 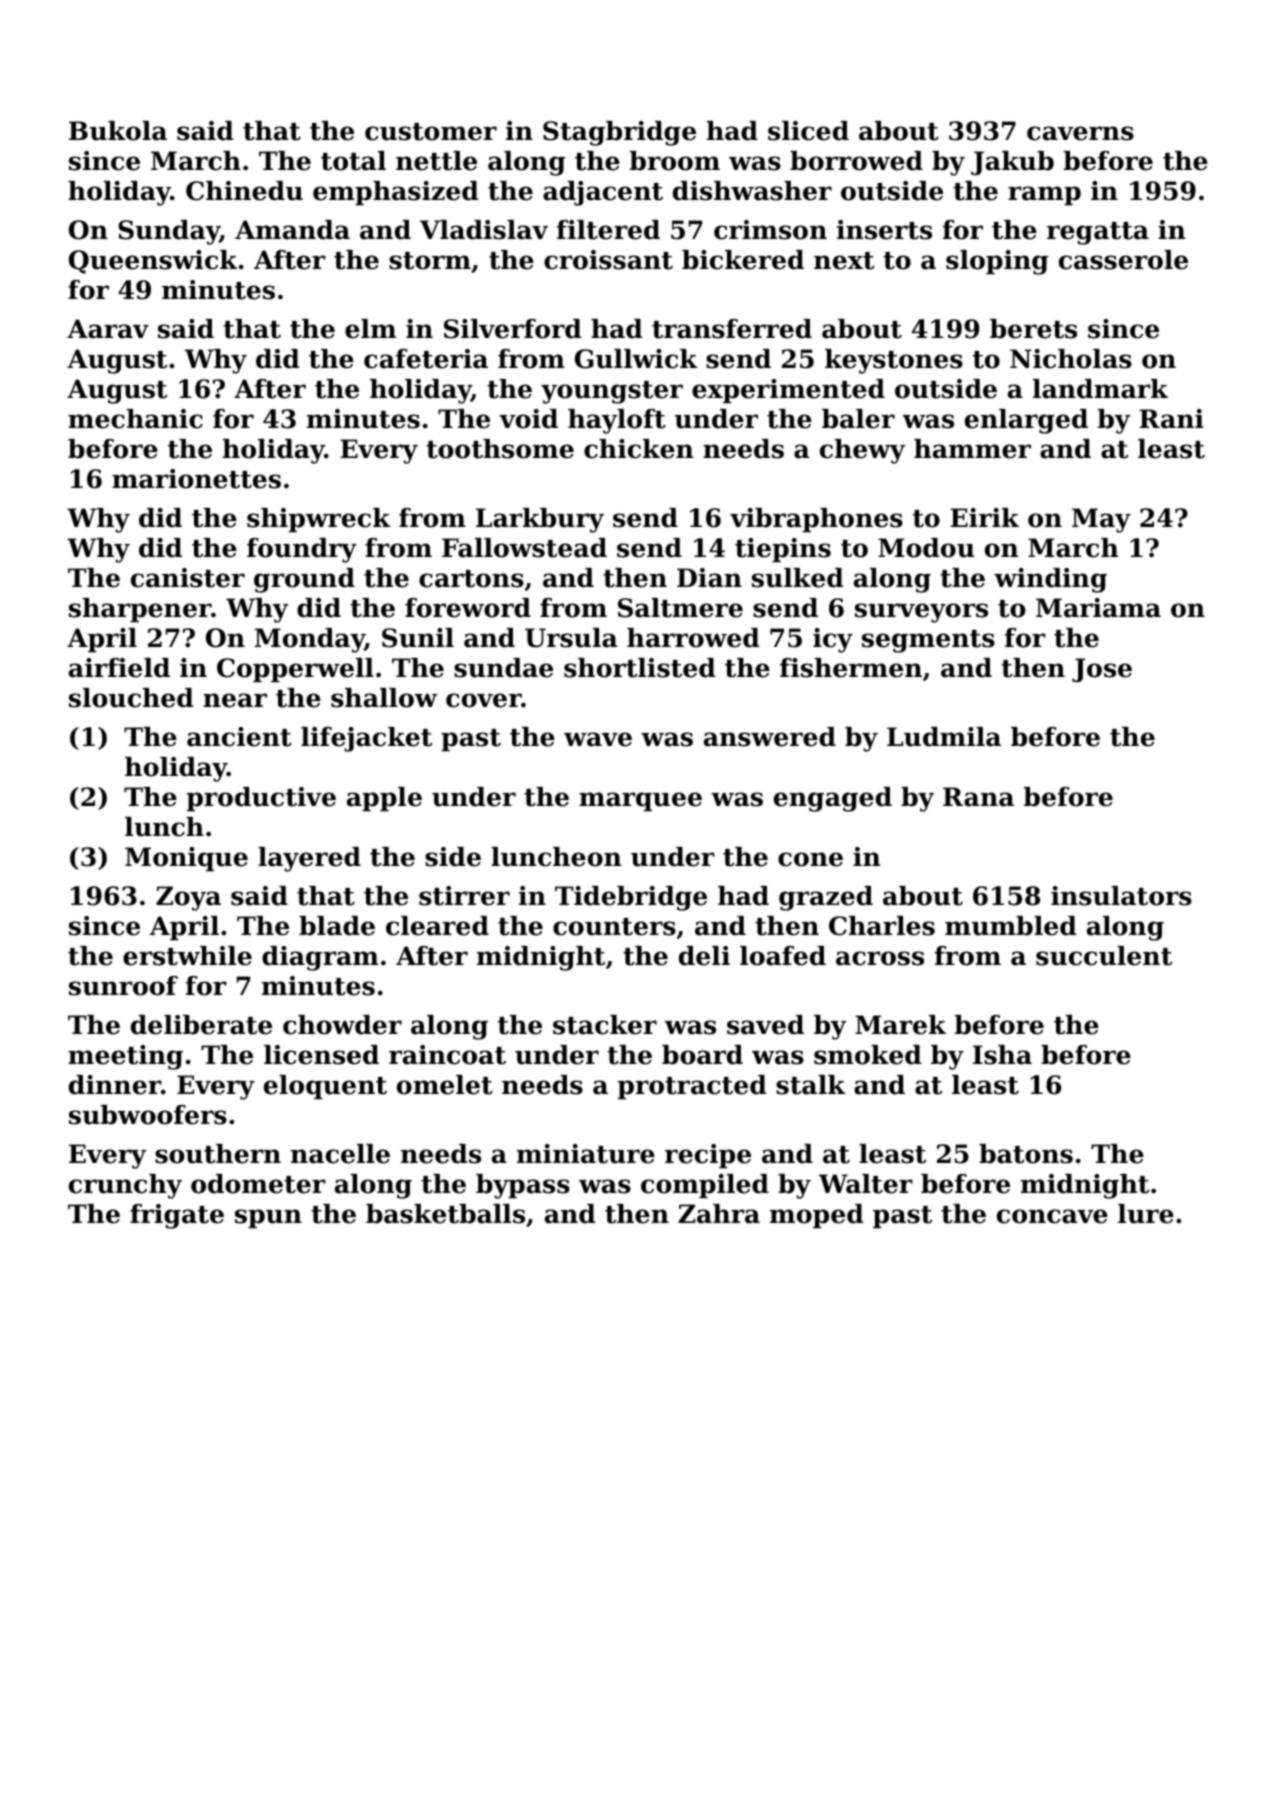 I want to click on Eirik, so click(x=984, y=517).
